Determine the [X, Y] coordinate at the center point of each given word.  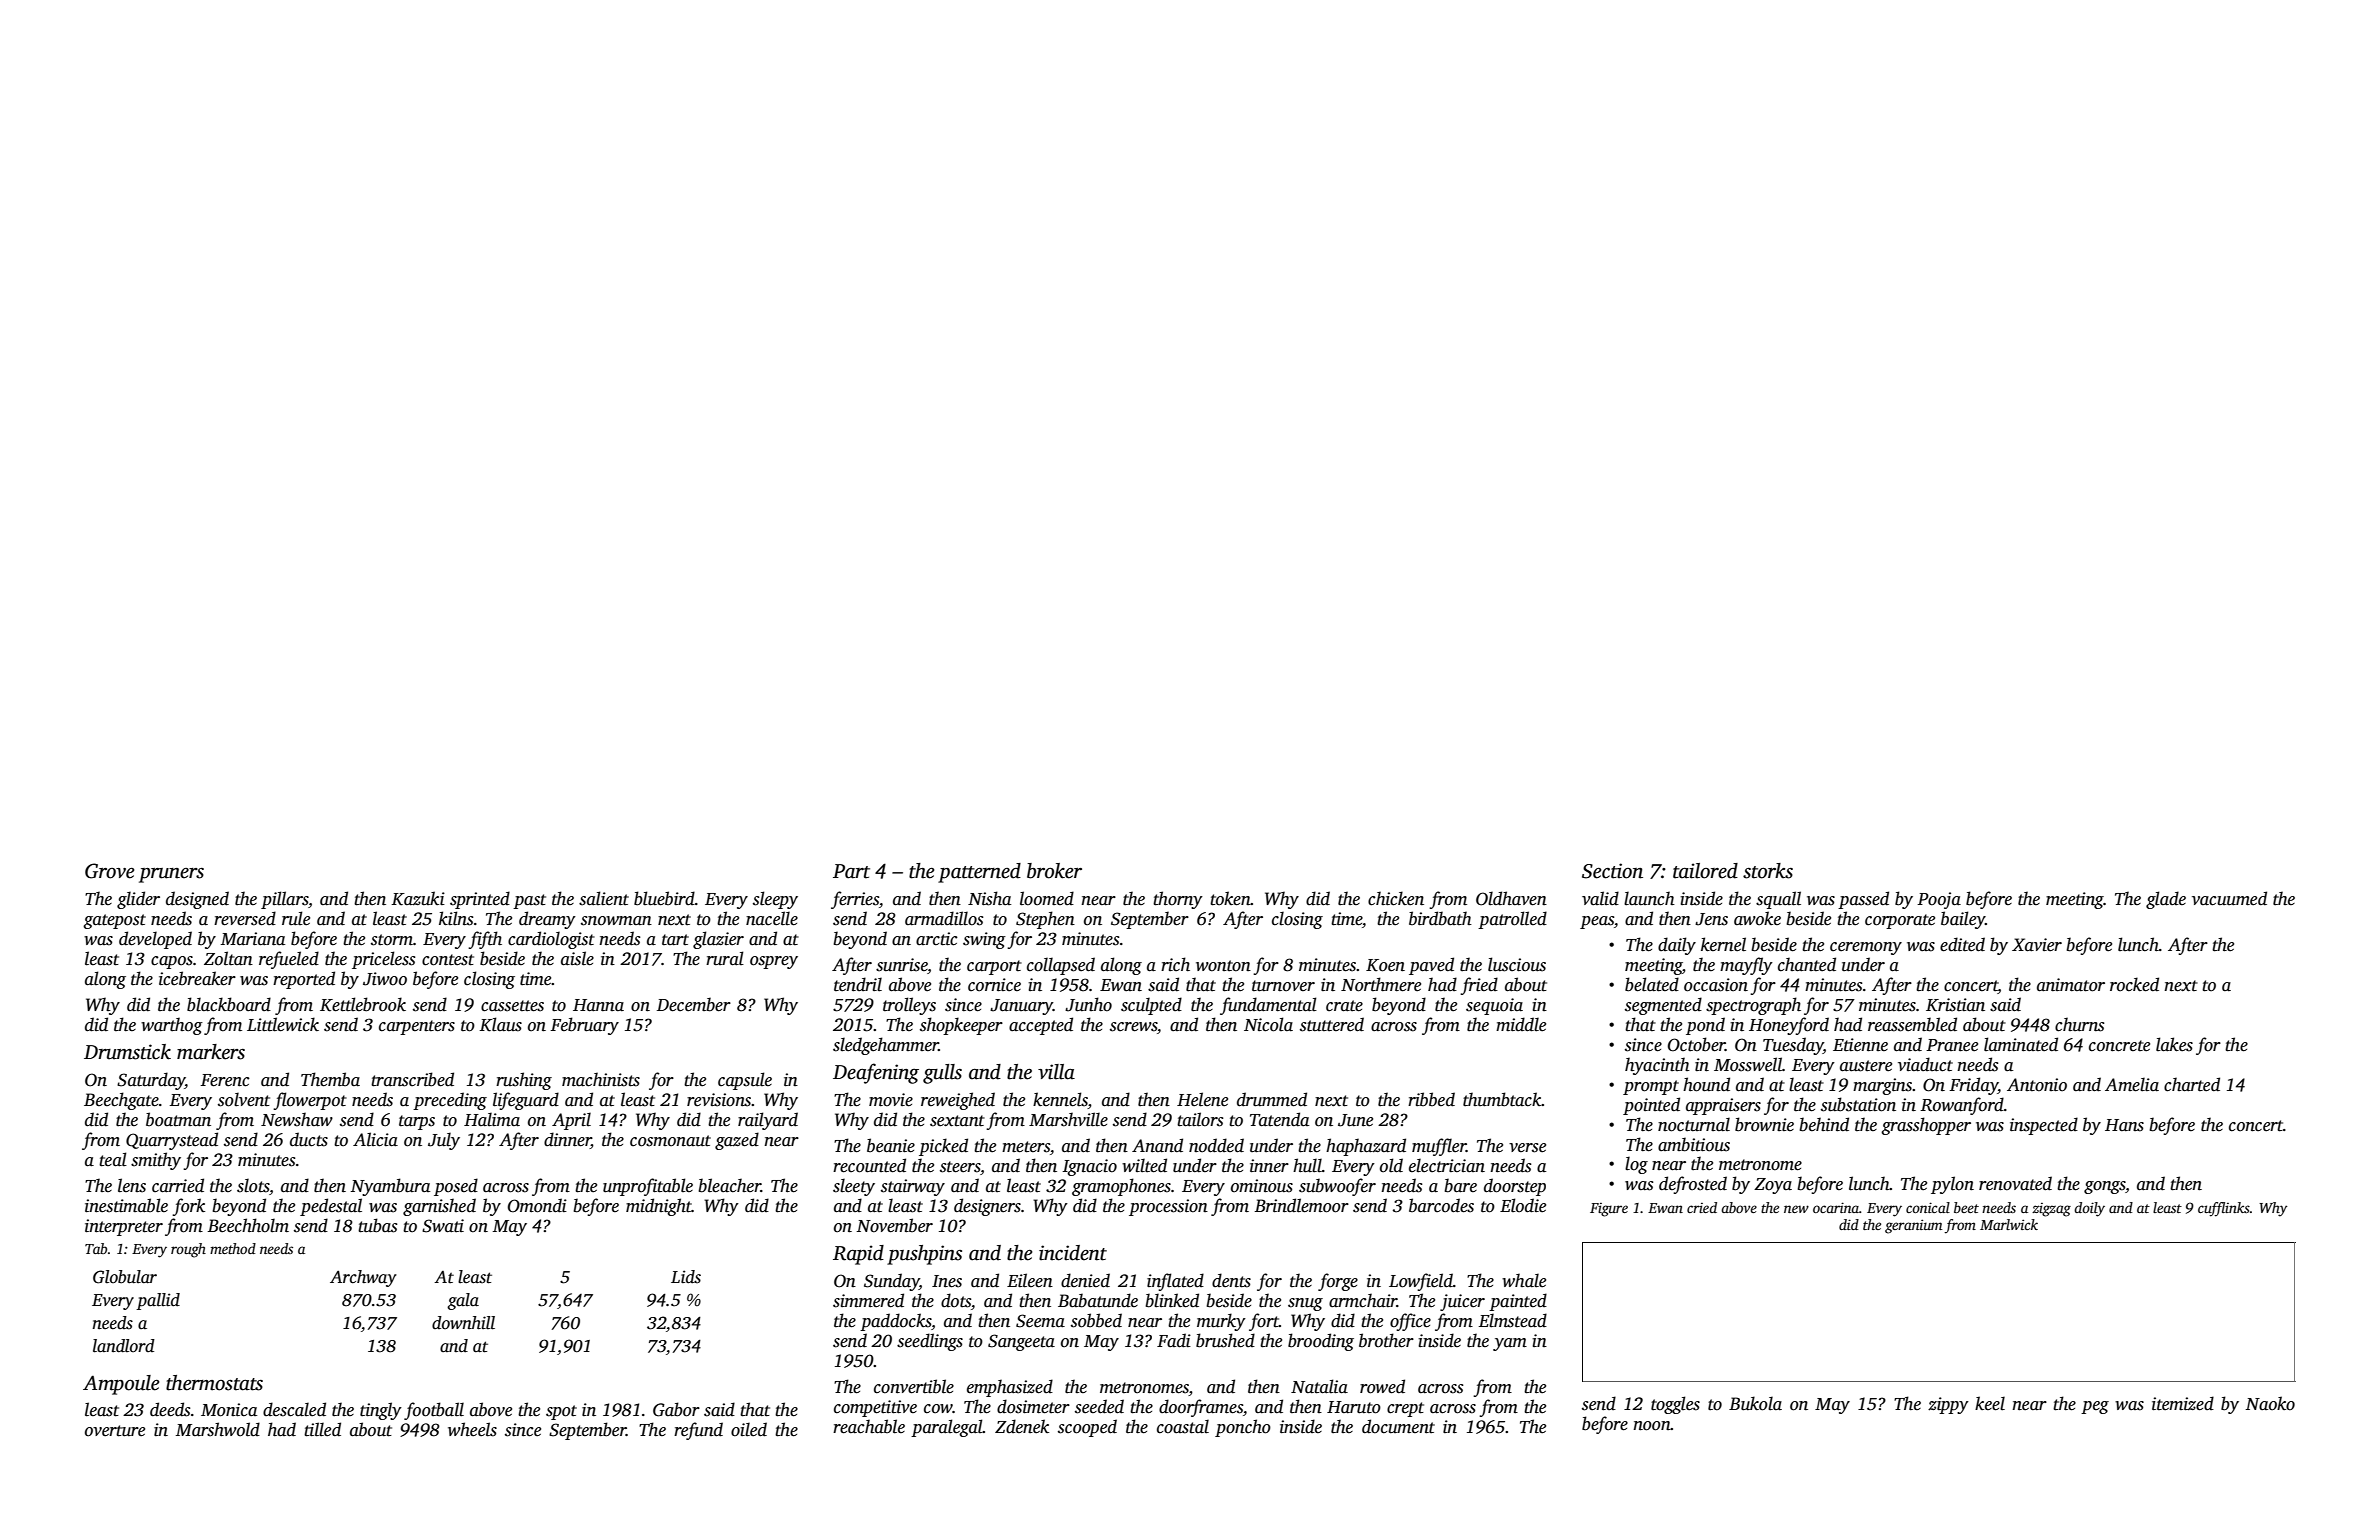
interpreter [124, 1227]
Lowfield [1421, 1282]
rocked [2134, 984]
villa [1056, 1072]
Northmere [1381, 984]
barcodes [1441, 1205]
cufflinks [2224, 1209]
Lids [686, 1277]
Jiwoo [385, 979]
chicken [1396, 898]
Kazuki [418, 898]
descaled [294, 1409]
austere [1866, 1066]
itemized [2183, 1403]
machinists [601, 1079]
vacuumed [2229, 898]
